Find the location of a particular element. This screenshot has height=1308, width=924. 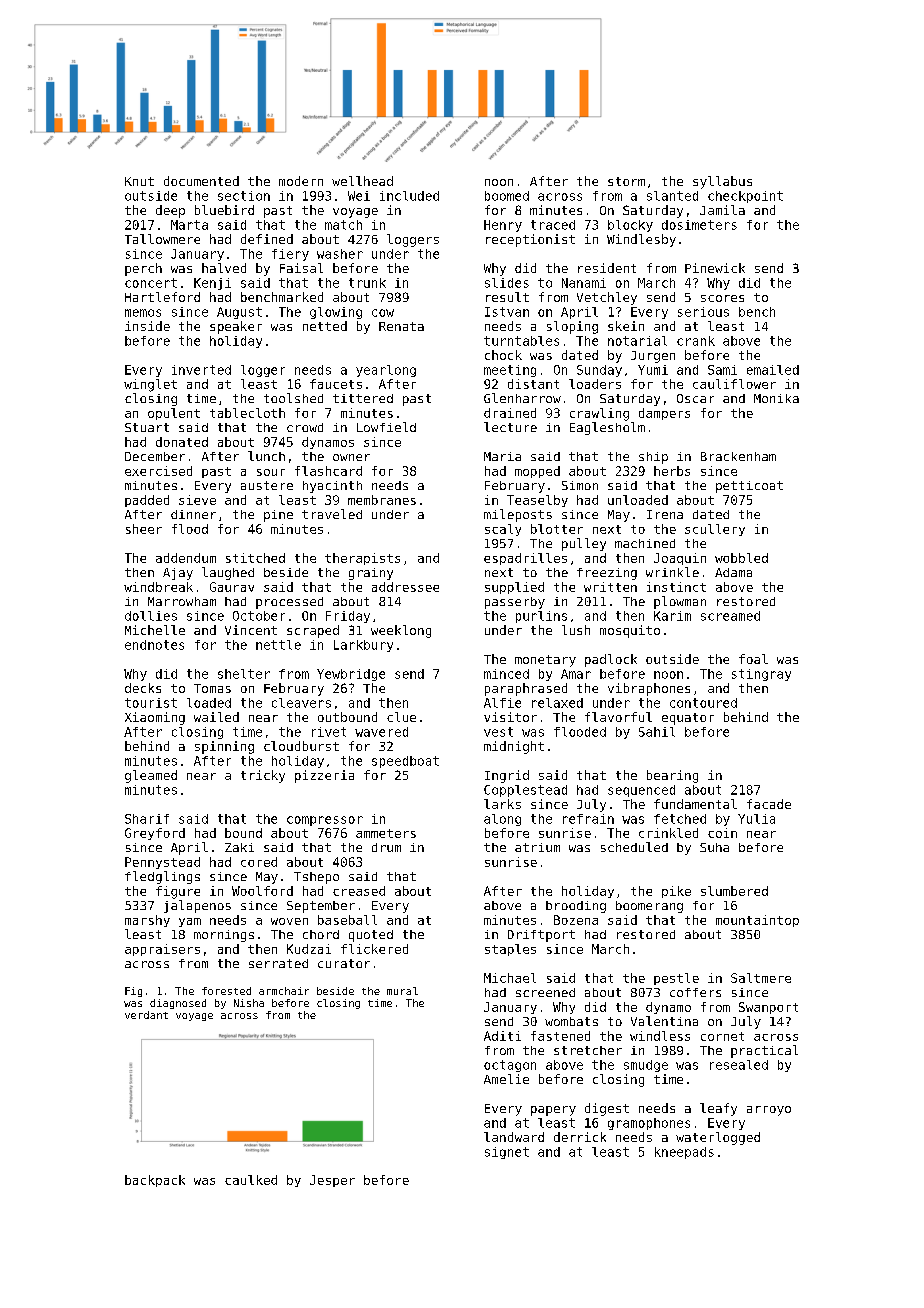

cleavers is located at coordinates (301, 703).
